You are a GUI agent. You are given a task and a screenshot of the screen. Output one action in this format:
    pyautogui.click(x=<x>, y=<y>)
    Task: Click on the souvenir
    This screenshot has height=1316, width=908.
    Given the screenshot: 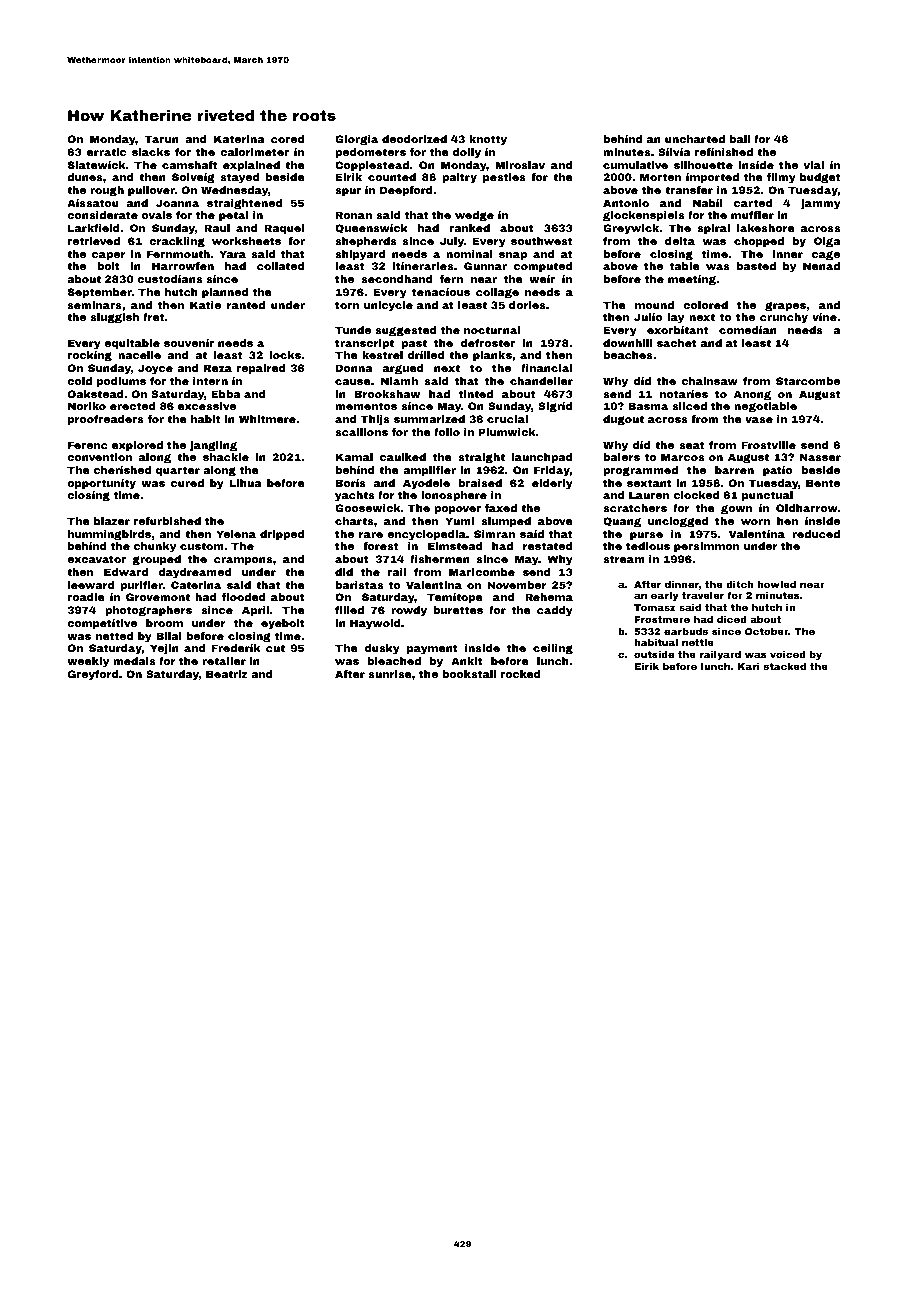 What is the action you would take?
    pyautogui.click(x=189, y=343)
